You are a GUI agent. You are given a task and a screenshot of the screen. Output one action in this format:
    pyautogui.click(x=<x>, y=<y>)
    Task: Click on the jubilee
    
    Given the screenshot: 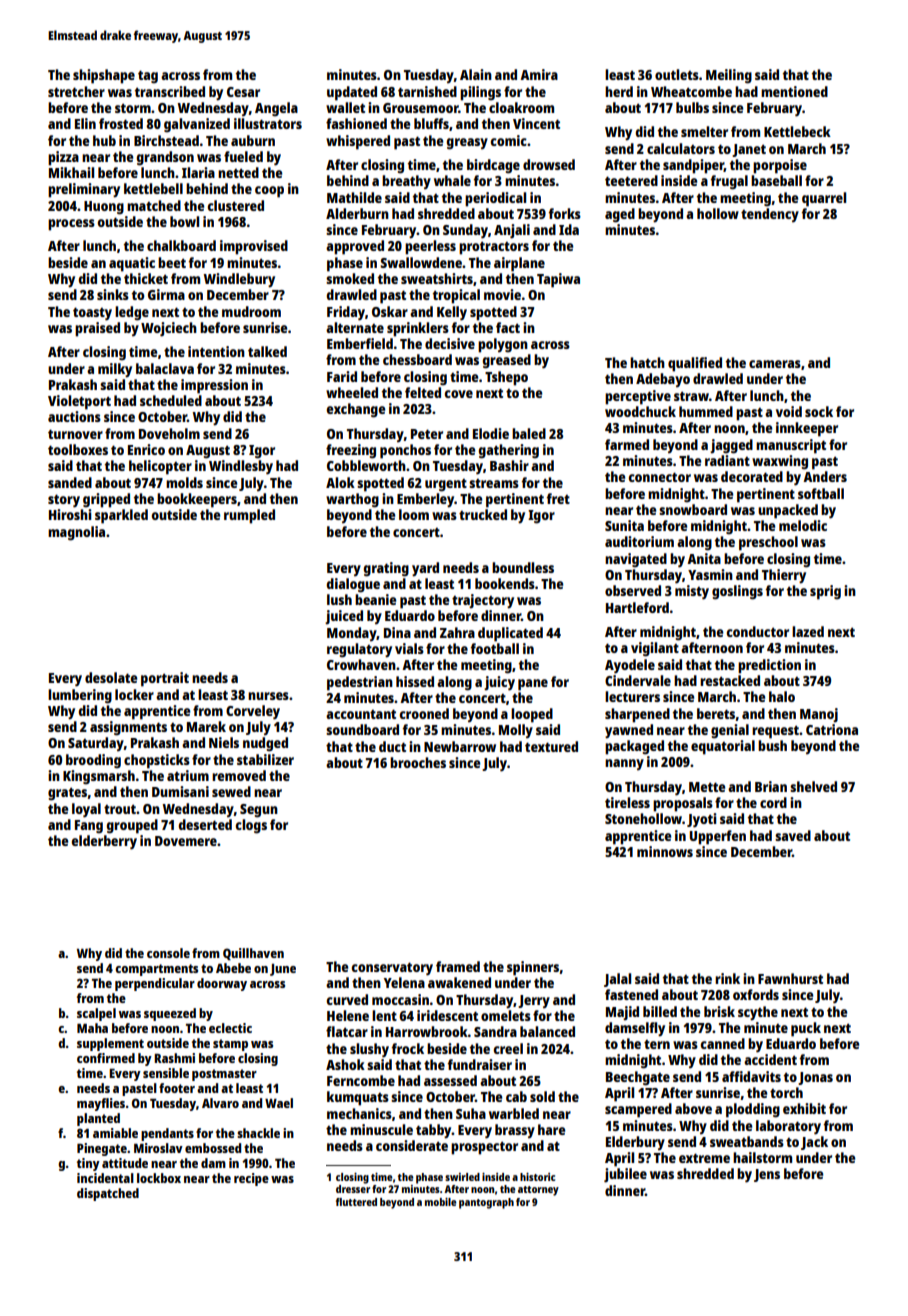 What is the action you would take?
    pyautogui.click(x=625, y=1175)
